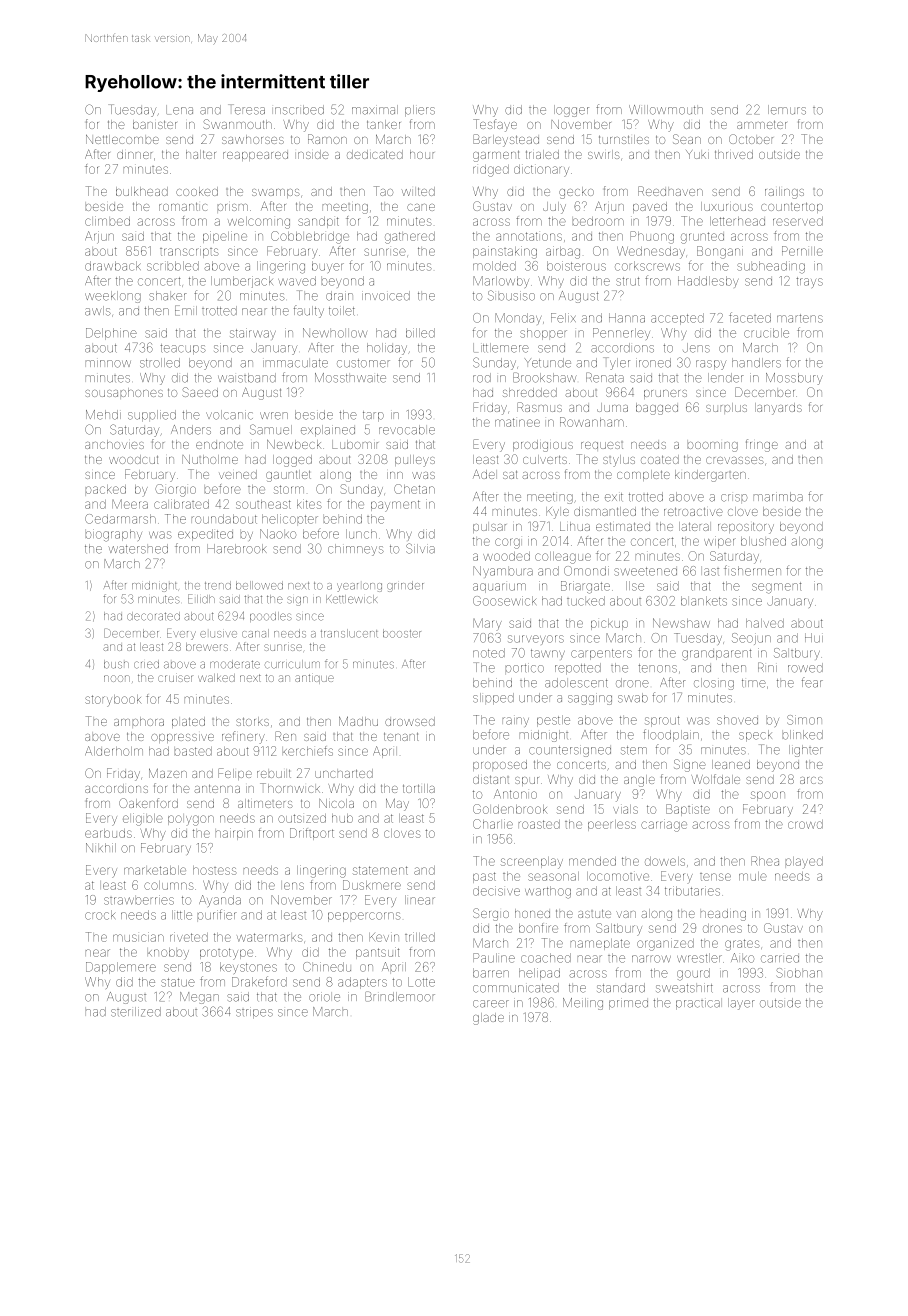 The width and height of the image is (908, 1316). What do you see at coordinates (113, 701) in the image?
I see `storybook` at bounding box center [113, 701].
